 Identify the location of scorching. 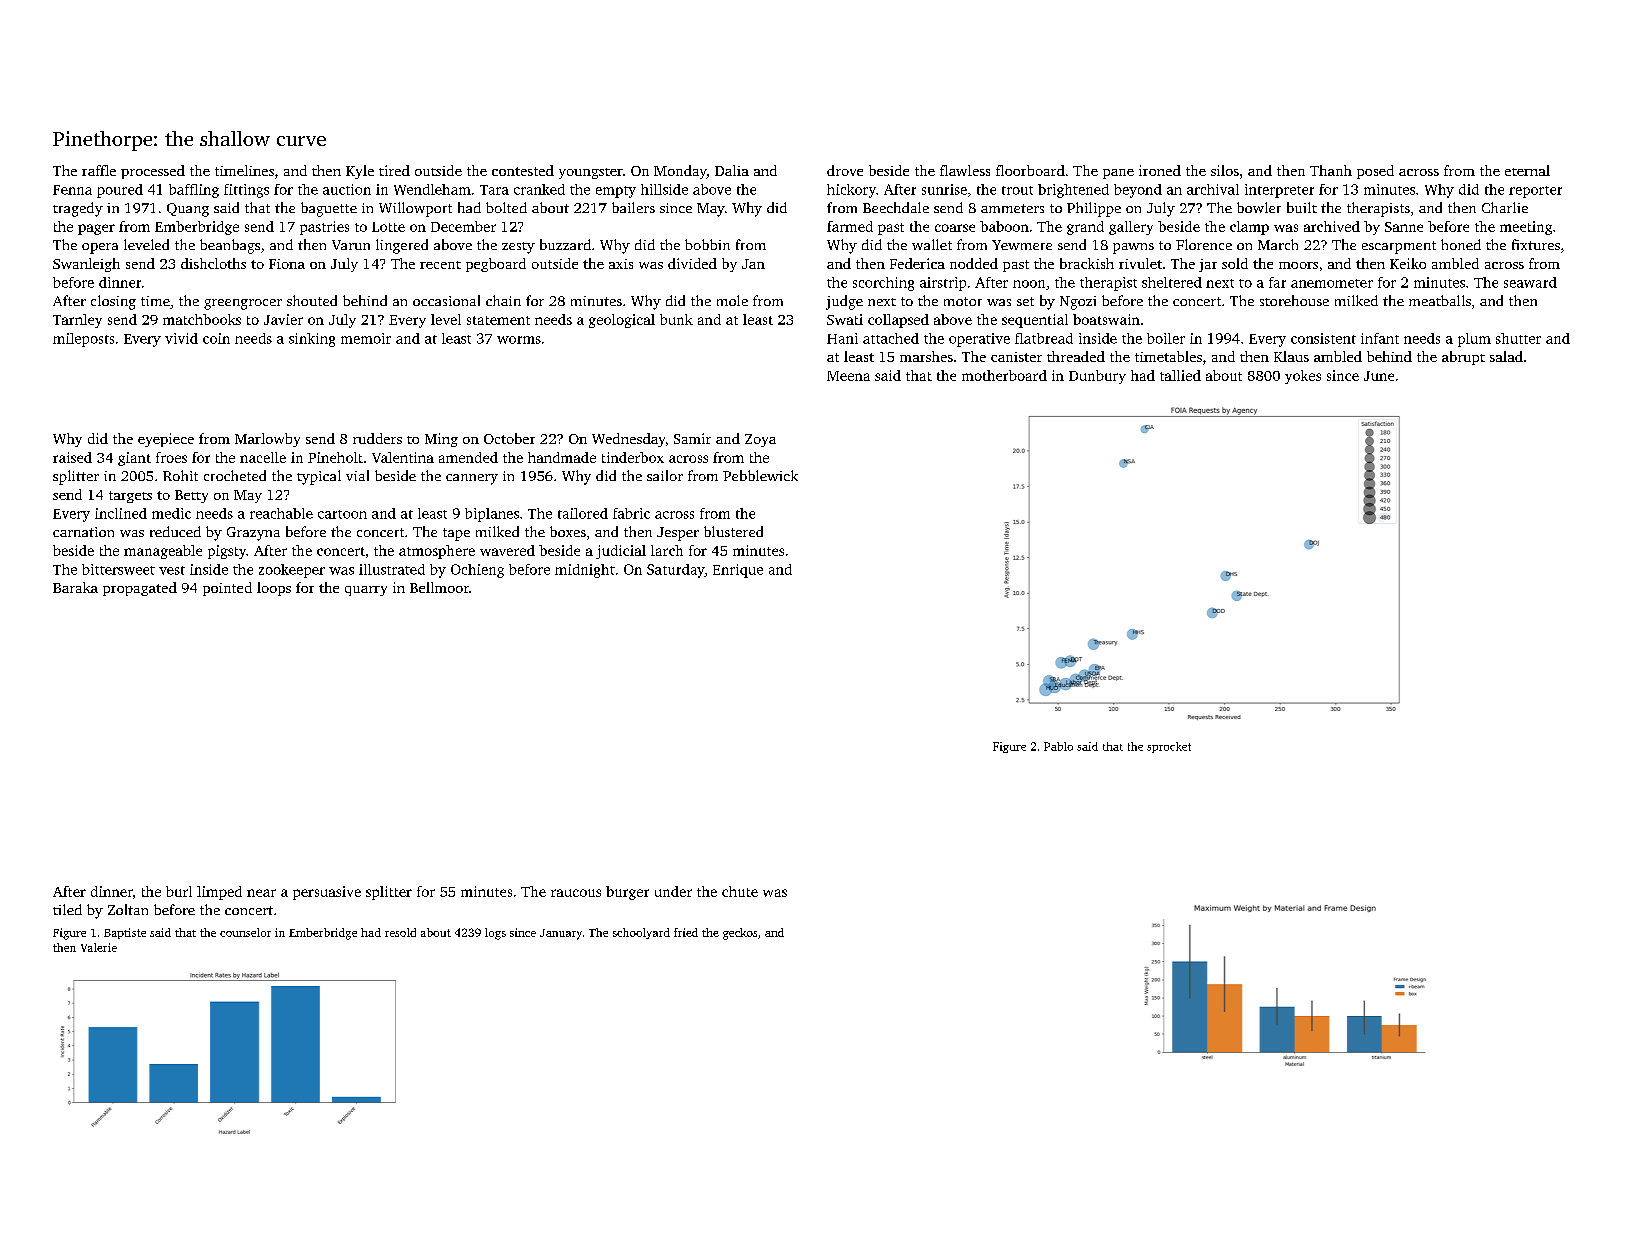
(883, 284).
